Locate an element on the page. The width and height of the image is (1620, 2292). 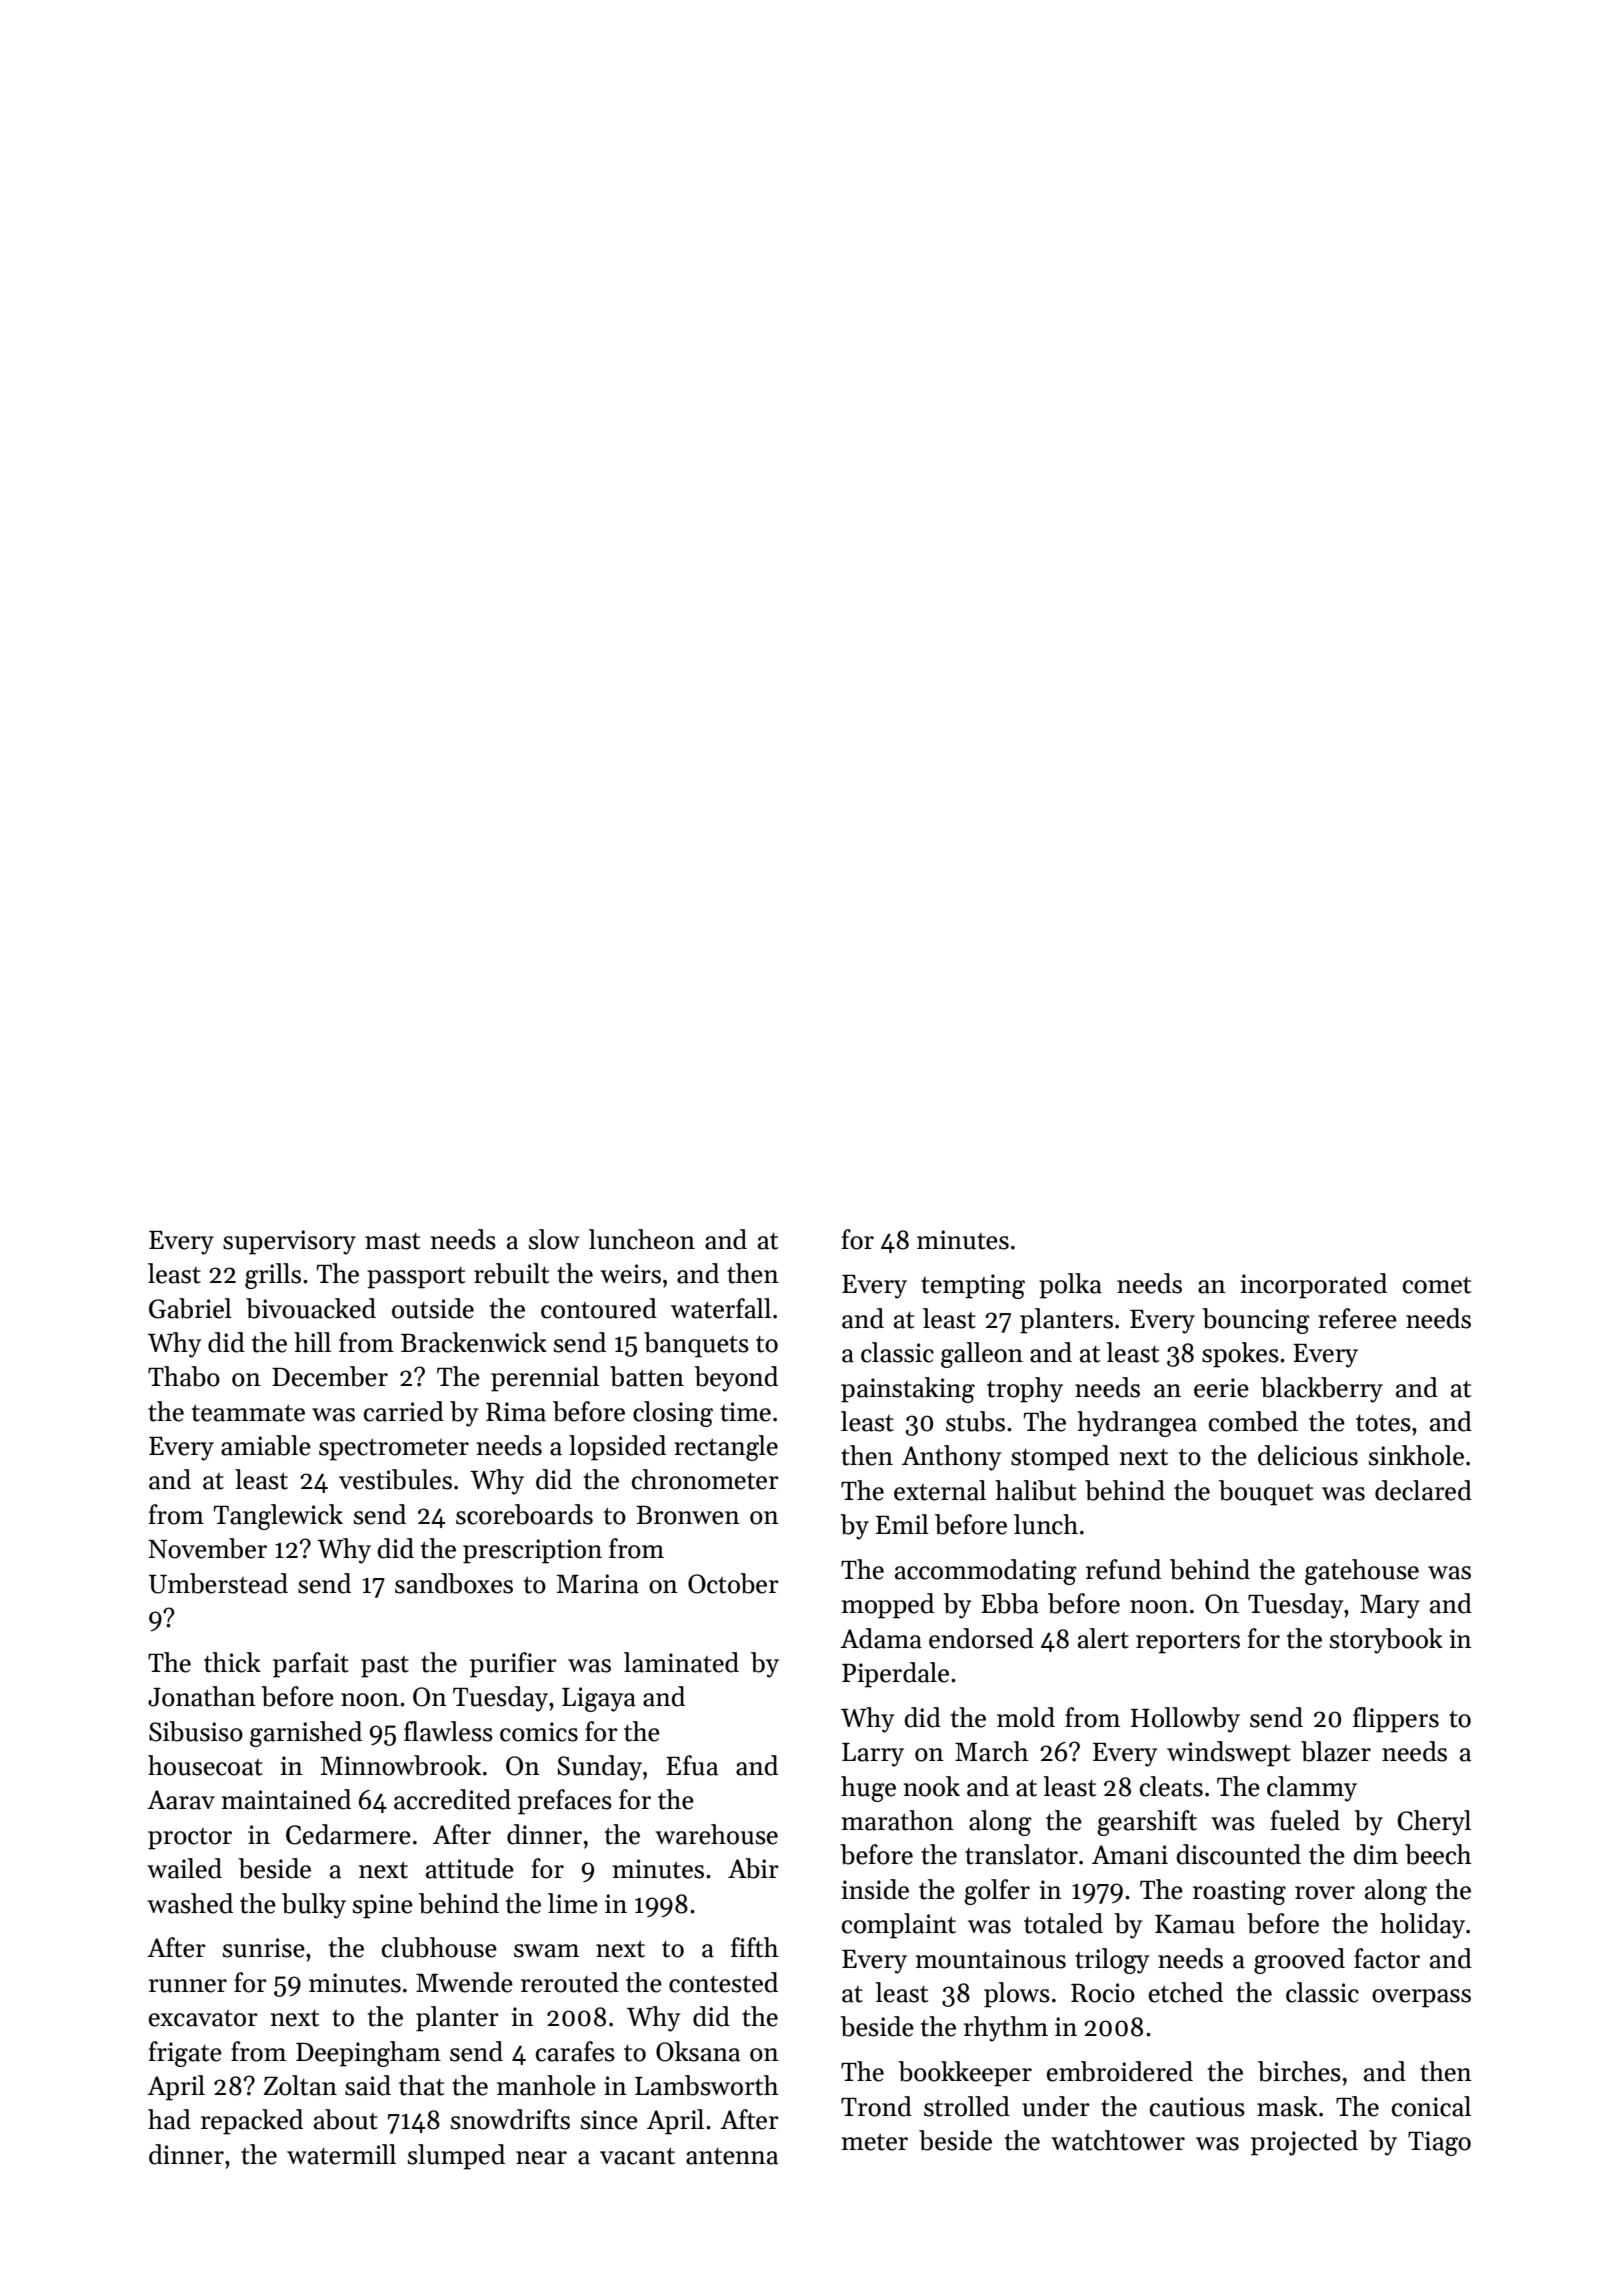
Marina is located at coordinates (597, 1584).
